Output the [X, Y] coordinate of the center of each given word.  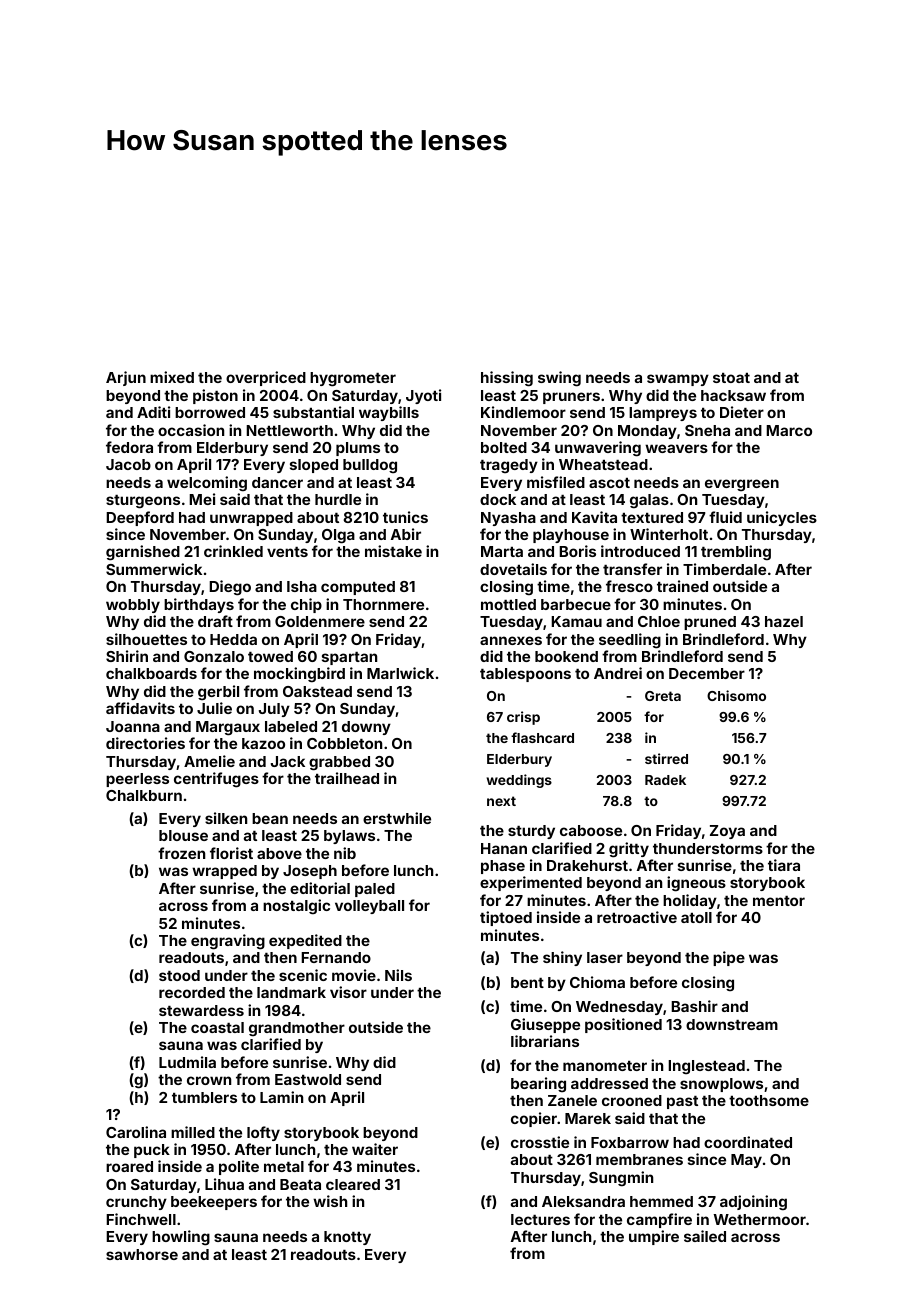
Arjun [126, 378]
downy [366, 728]
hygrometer [353, 379]
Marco [789, 430]
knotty [347, 1238]
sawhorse [142, 1254]
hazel [784, 621]
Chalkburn [144, 795]
